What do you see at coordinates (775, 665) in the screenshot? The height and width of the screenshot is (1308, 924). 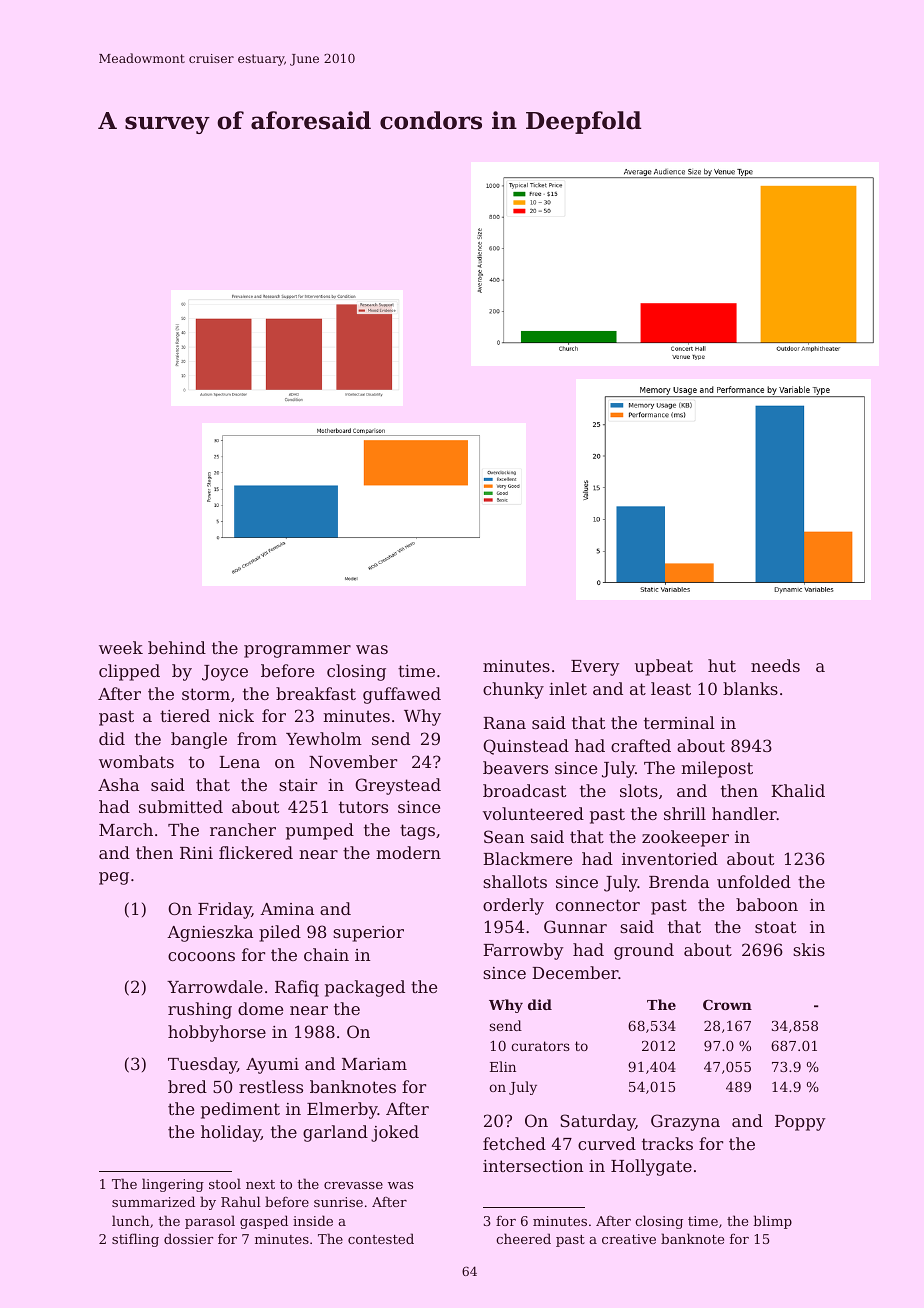 I see `needs` at bounding box center [775, 665].
